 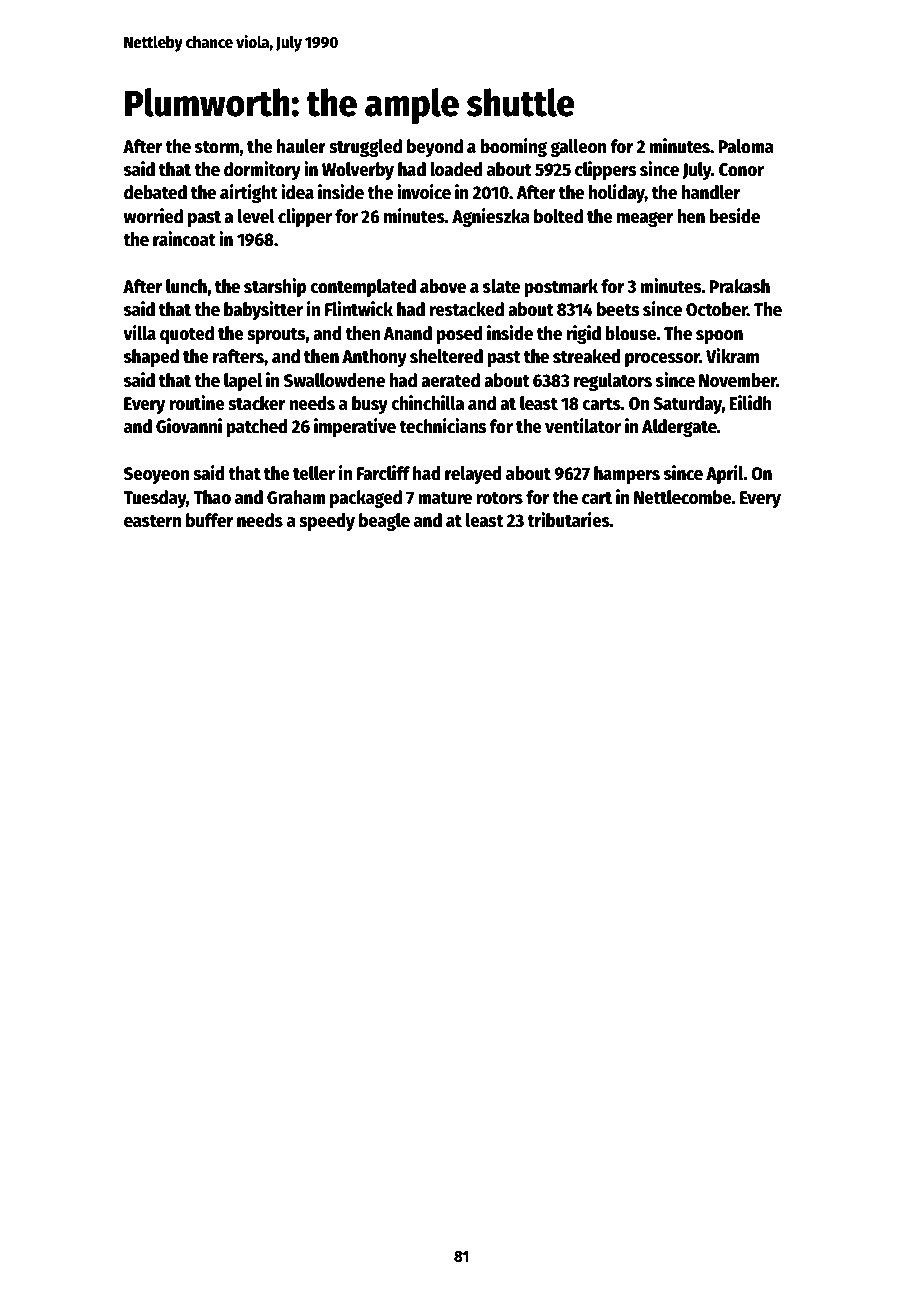 I want to click on Prakash, so click(x=739, y=286).
